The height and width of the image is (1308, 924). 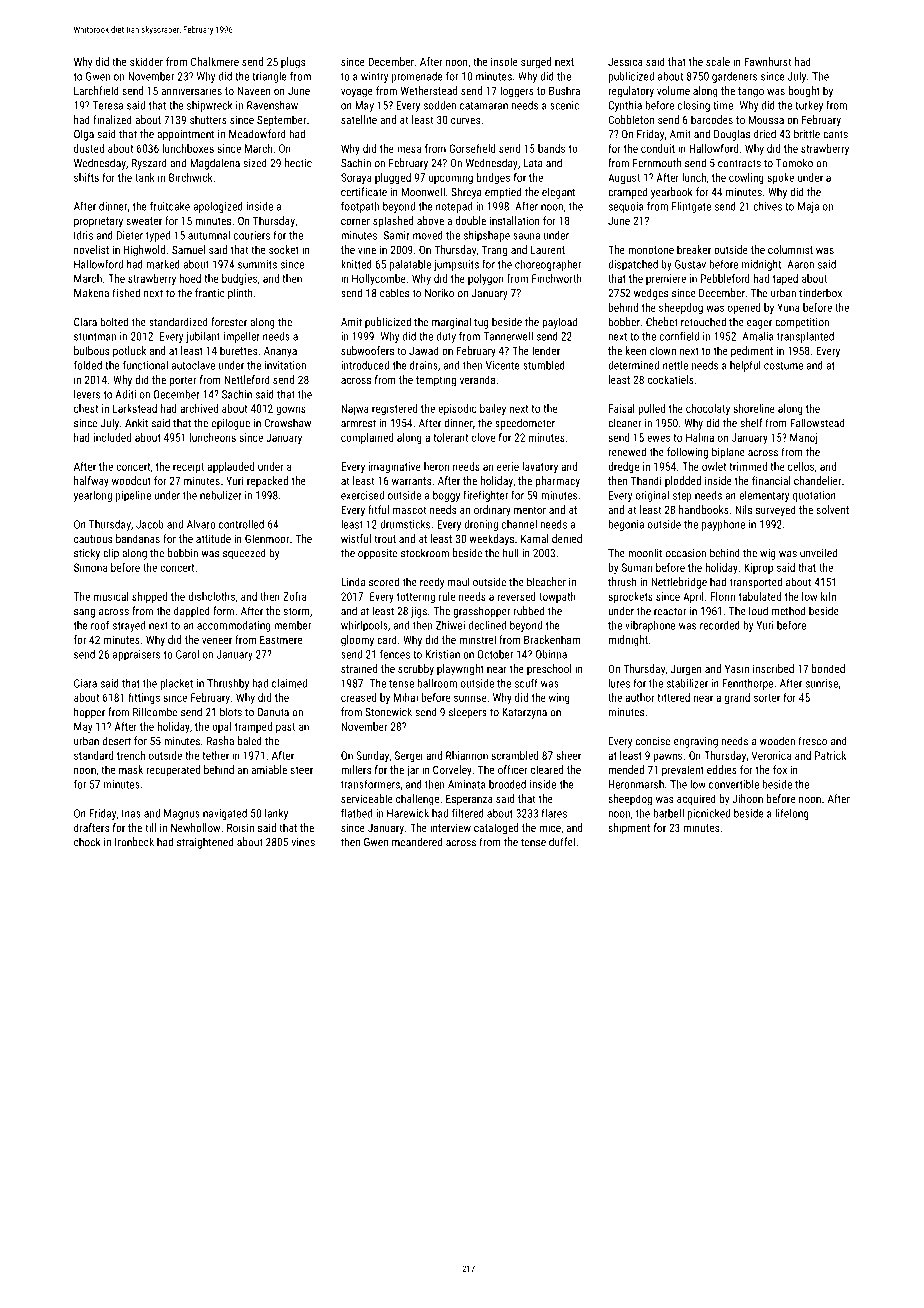 I want to click on September, so click(x=281, y=121).
